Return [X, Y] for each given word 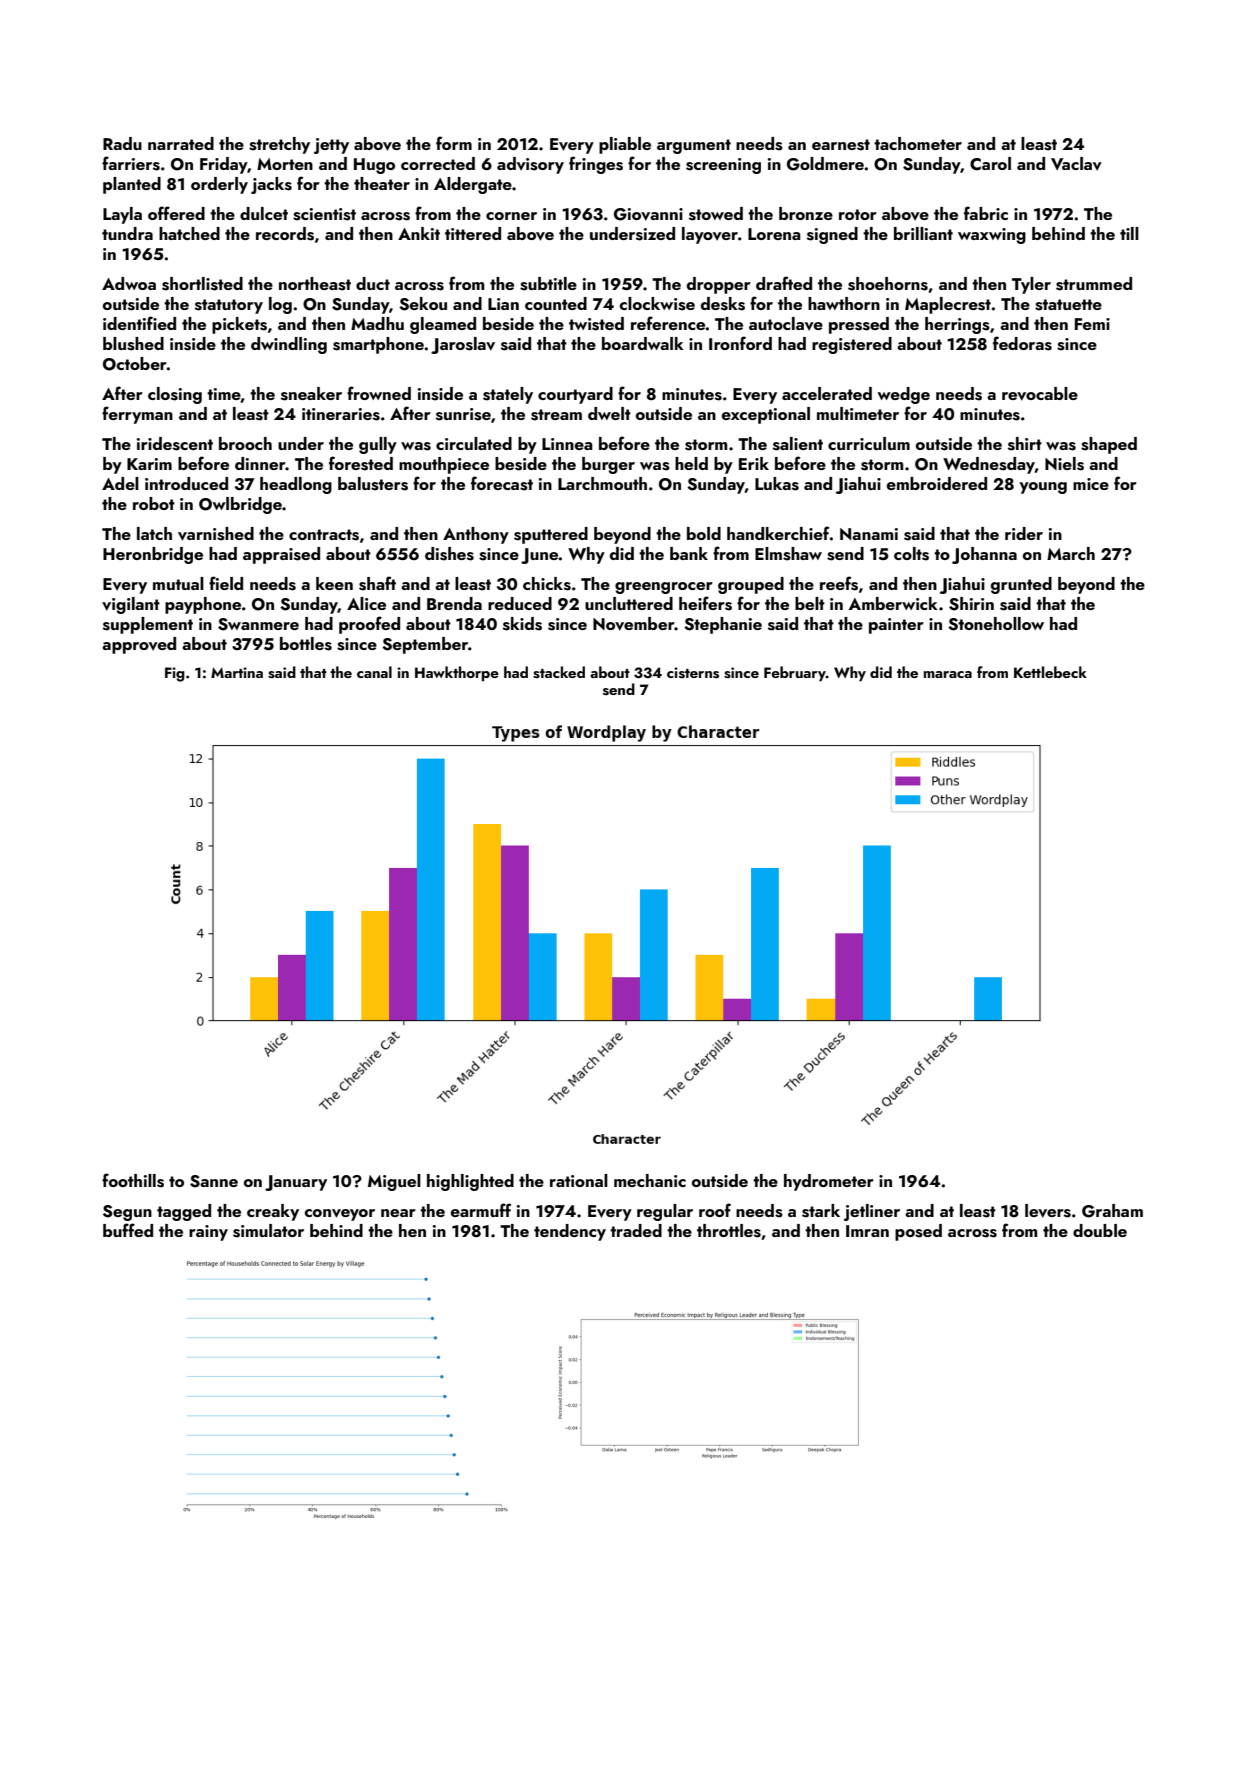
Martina [237, 672]
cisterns [693, 673]
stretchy [279, 145]
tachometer [918, 143]
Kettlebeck [1050, 672]
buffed [128, 1230]
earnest [841, 145]
